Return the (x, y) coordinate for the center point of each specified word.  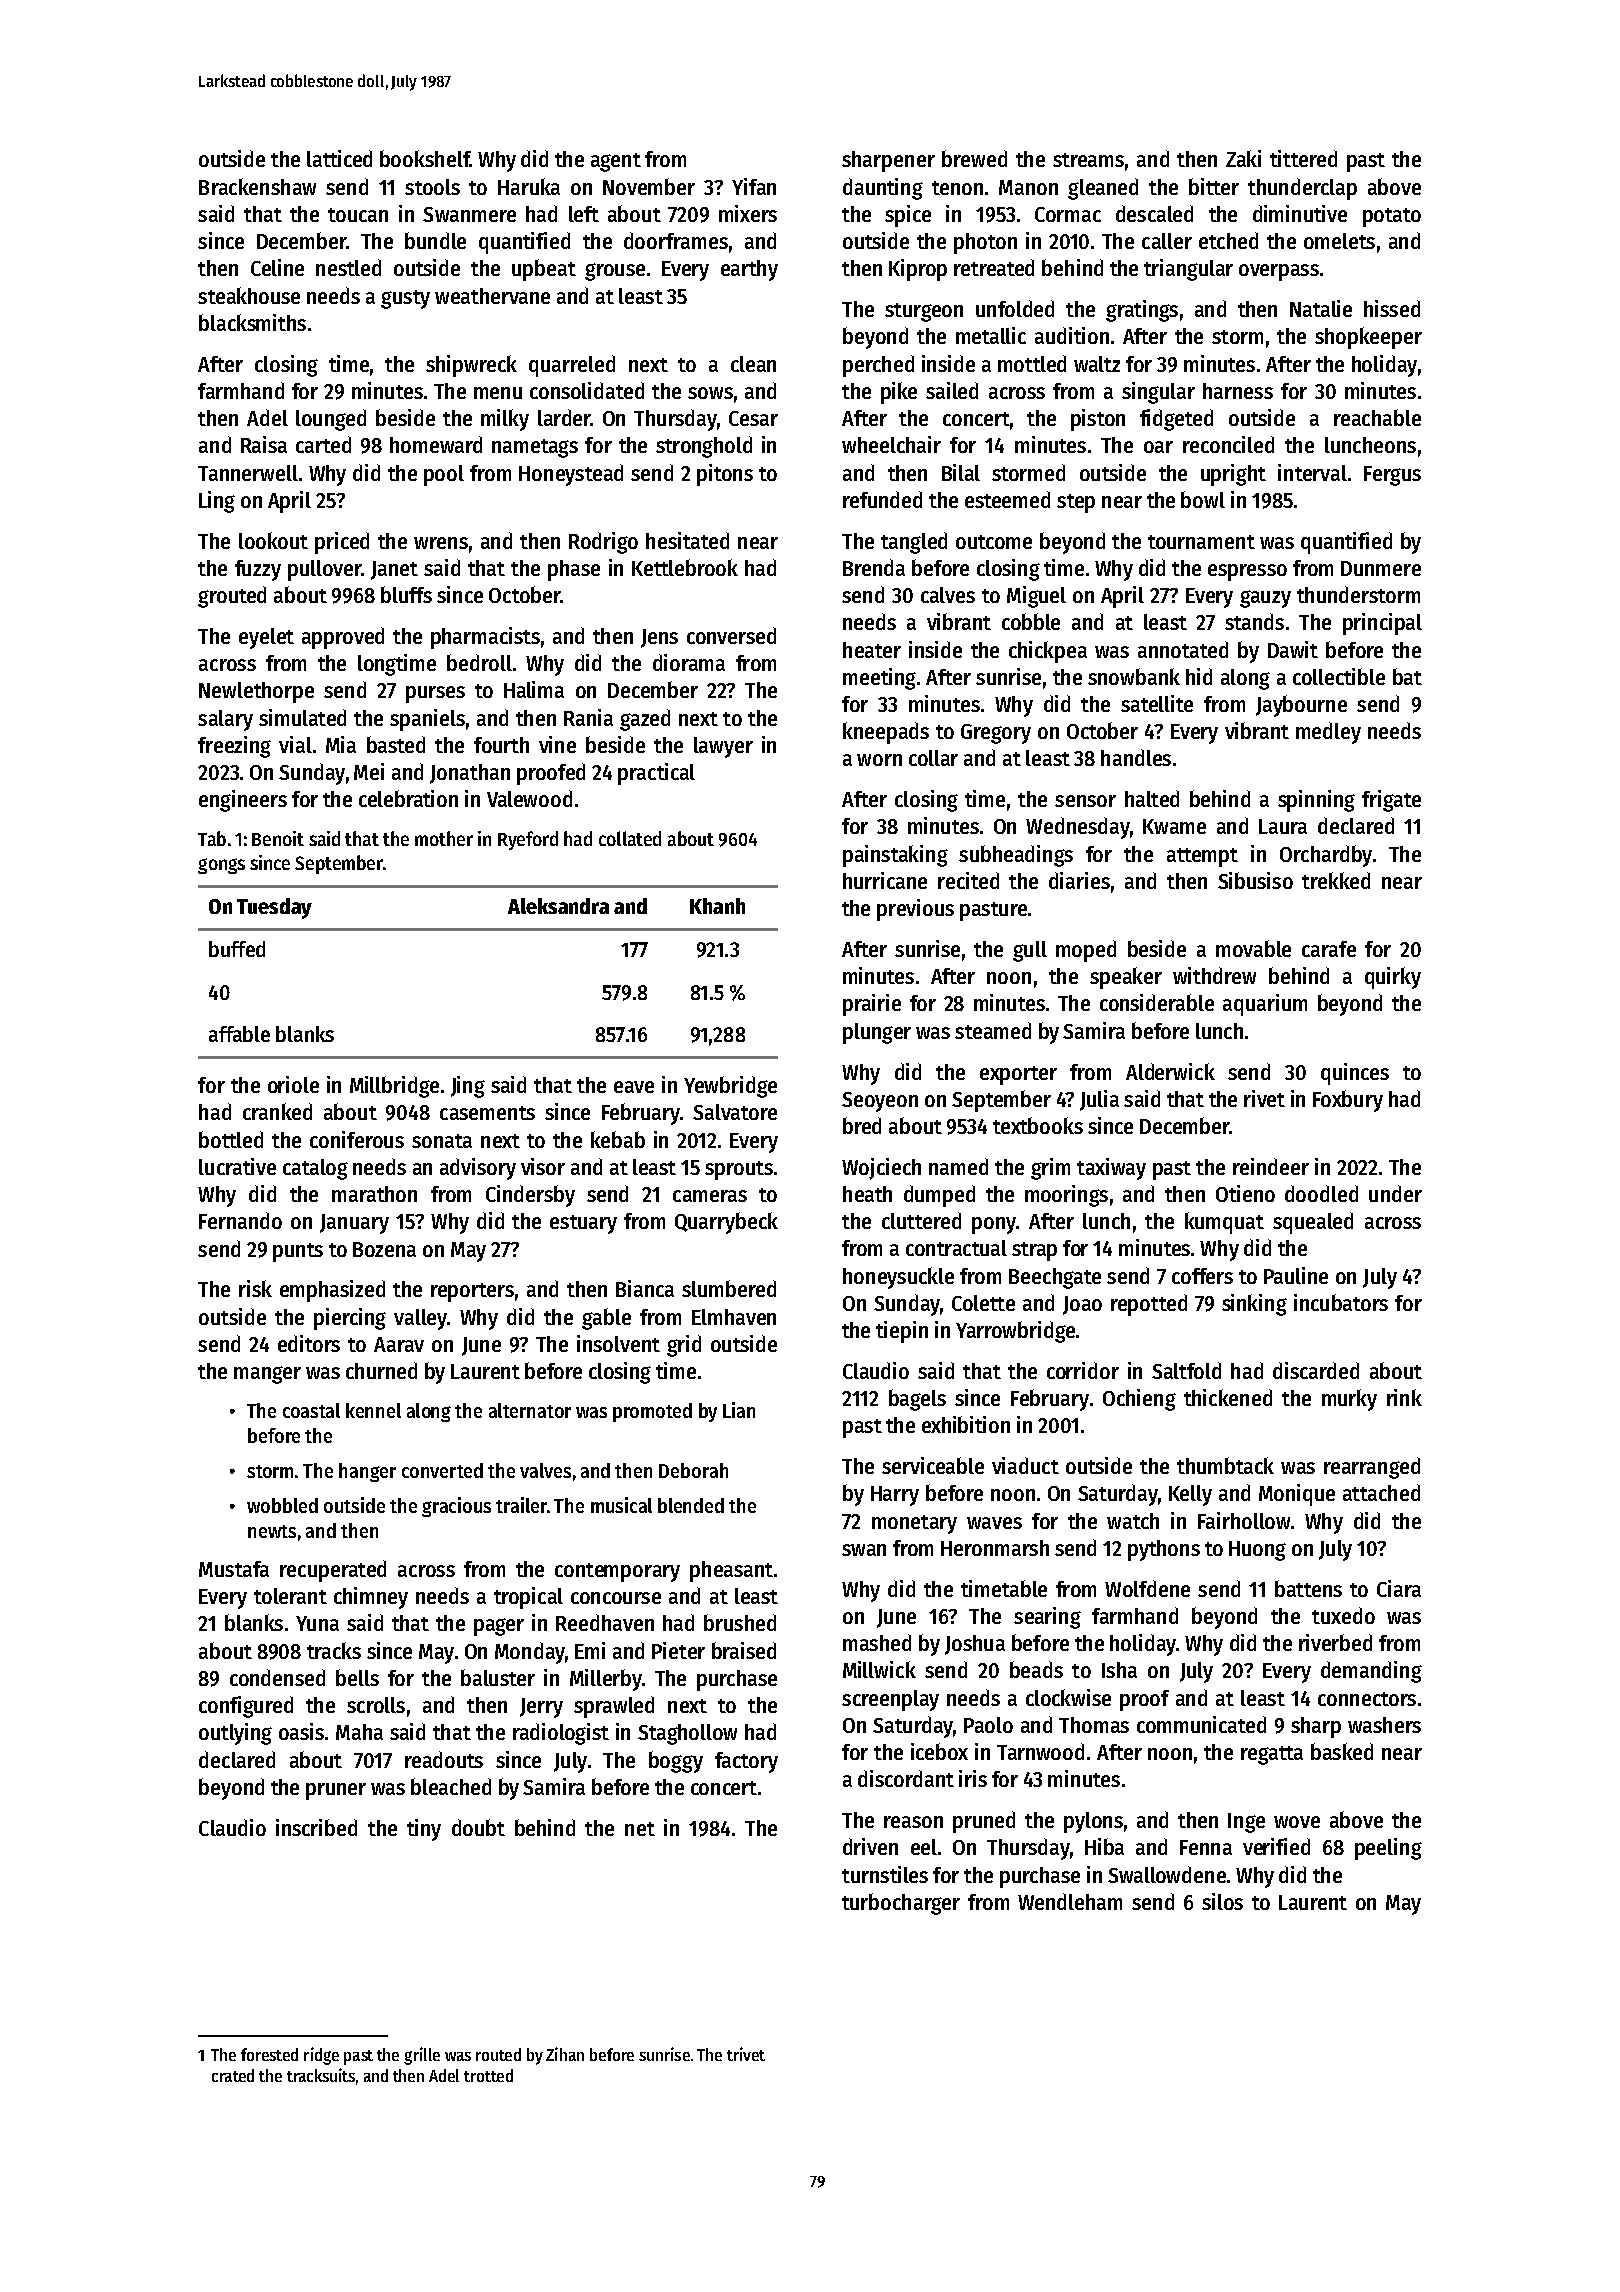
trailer (521, 1505)
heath (867, 1194)
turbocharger (901, 1904)
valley (420, 1319)
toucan (358, 215)
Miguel (1036, 597)
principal (1382, 624)
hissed (1392, 308)
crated (233, 2075)
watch (1133, 1521)
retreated (994, 267)
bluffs (406, 594)
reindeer (1271, 1166)
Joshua (975, 1645)
